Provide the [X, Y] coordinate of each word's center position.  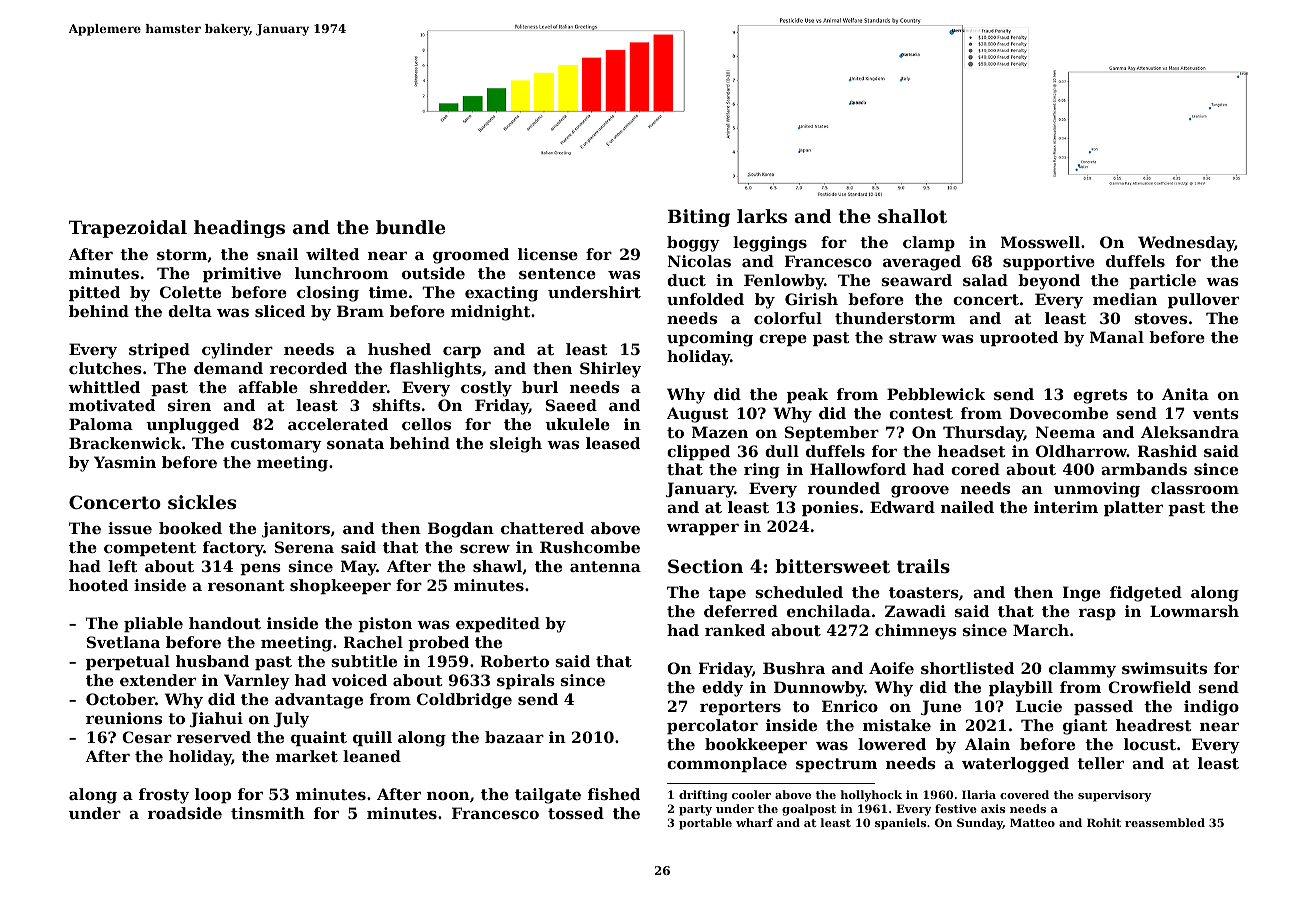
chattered [542, 528]
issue [130, 528]
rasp [1097, 614]
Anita [1185, 394]
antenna [605, 566]
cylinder [237, 351]
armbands [1144, 469]
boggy [693, 244]
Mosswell [1040, 242]
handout [225, 623]
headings [239, 229]
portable [705, 824]
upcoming [710, 339]
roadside [185, 813]
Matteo [1032, 822]
